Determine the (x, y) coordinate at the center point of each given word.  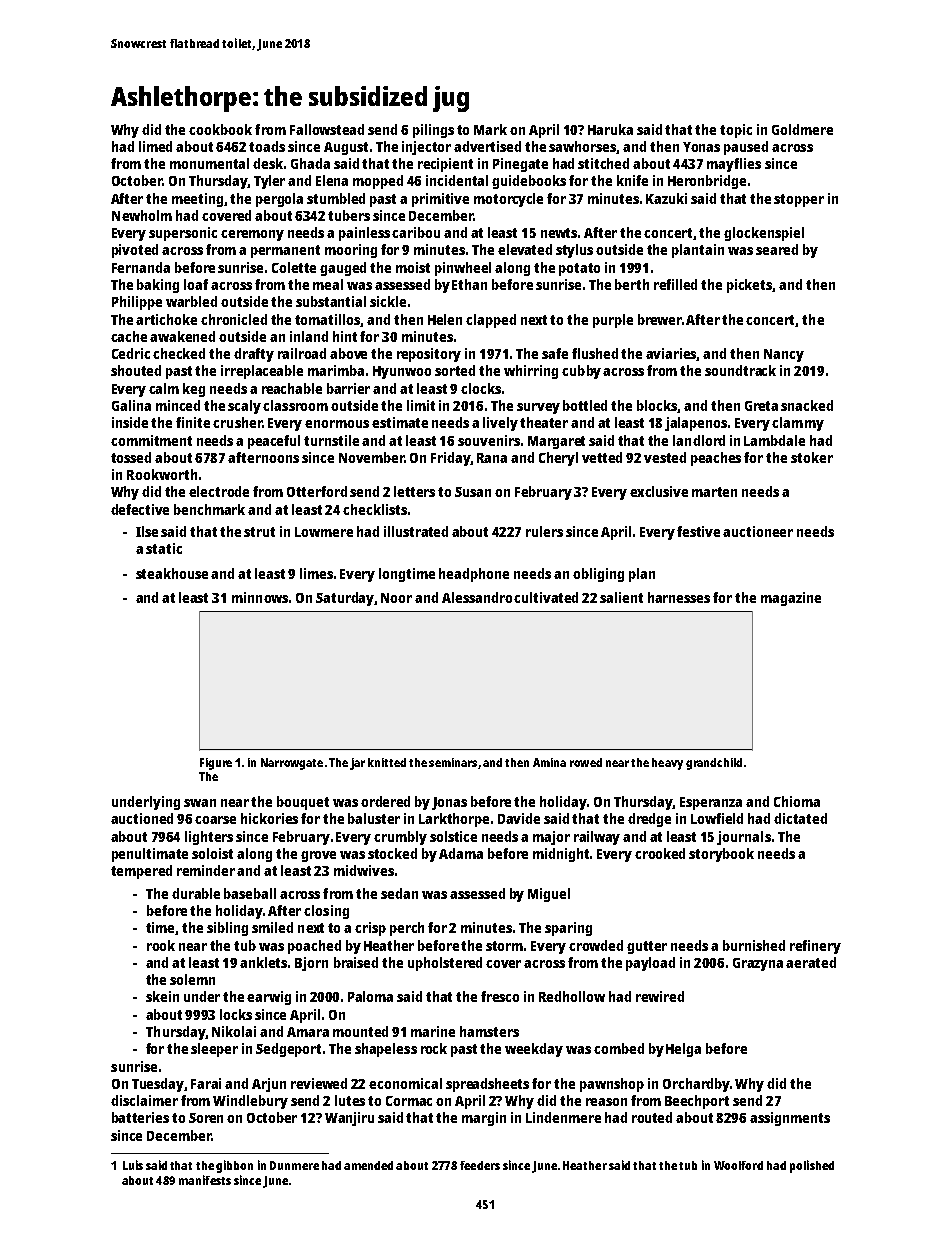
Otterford (317, 491)
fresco (500, 996)
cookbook (220, 129)
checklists (375, 509)
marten (714, 492)
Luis (133, 1165)
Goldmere (802, 129)
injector (426, 148)
